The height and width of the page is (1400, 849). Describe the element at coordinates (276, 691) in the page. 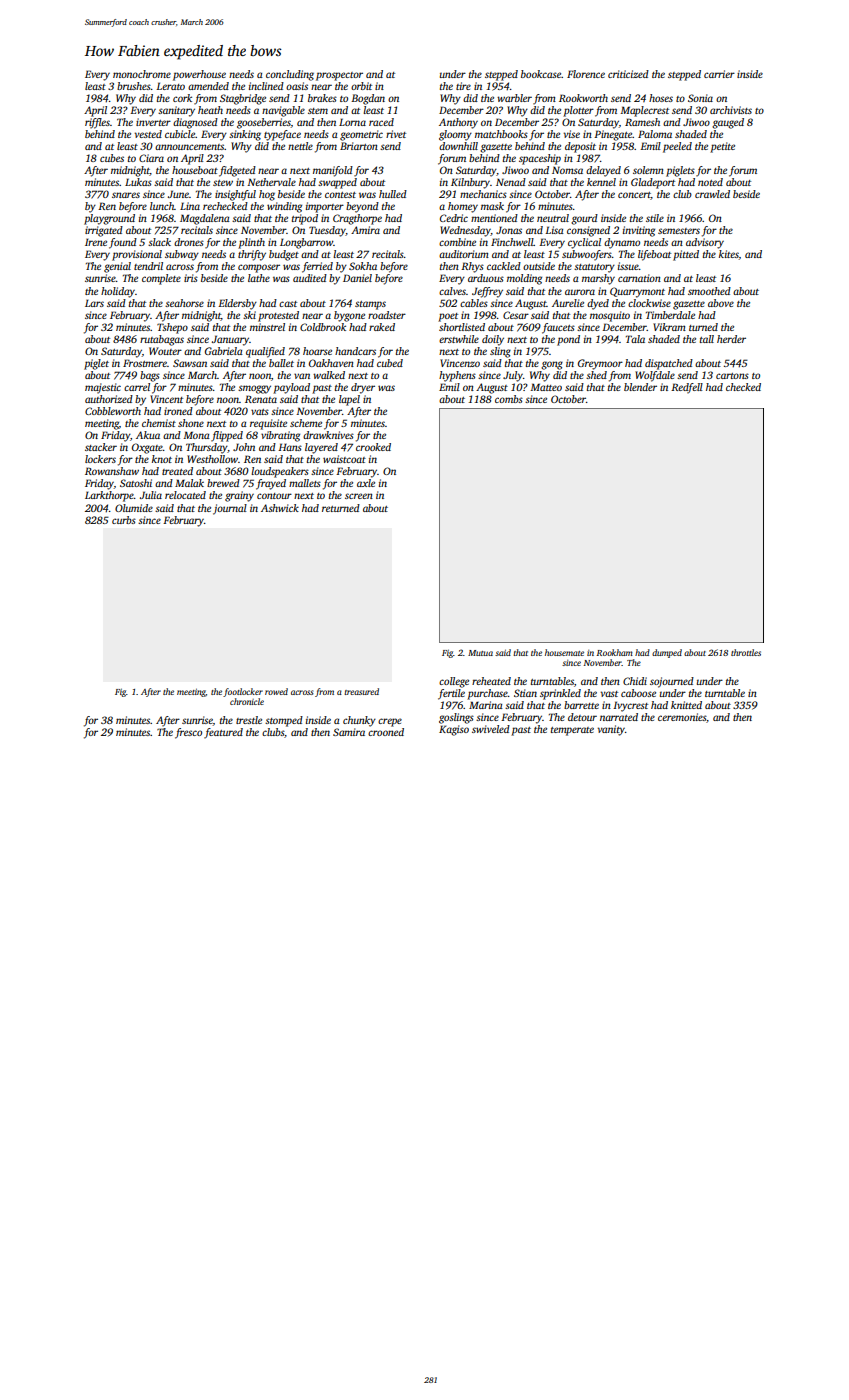

I see `rowed` at that location.
